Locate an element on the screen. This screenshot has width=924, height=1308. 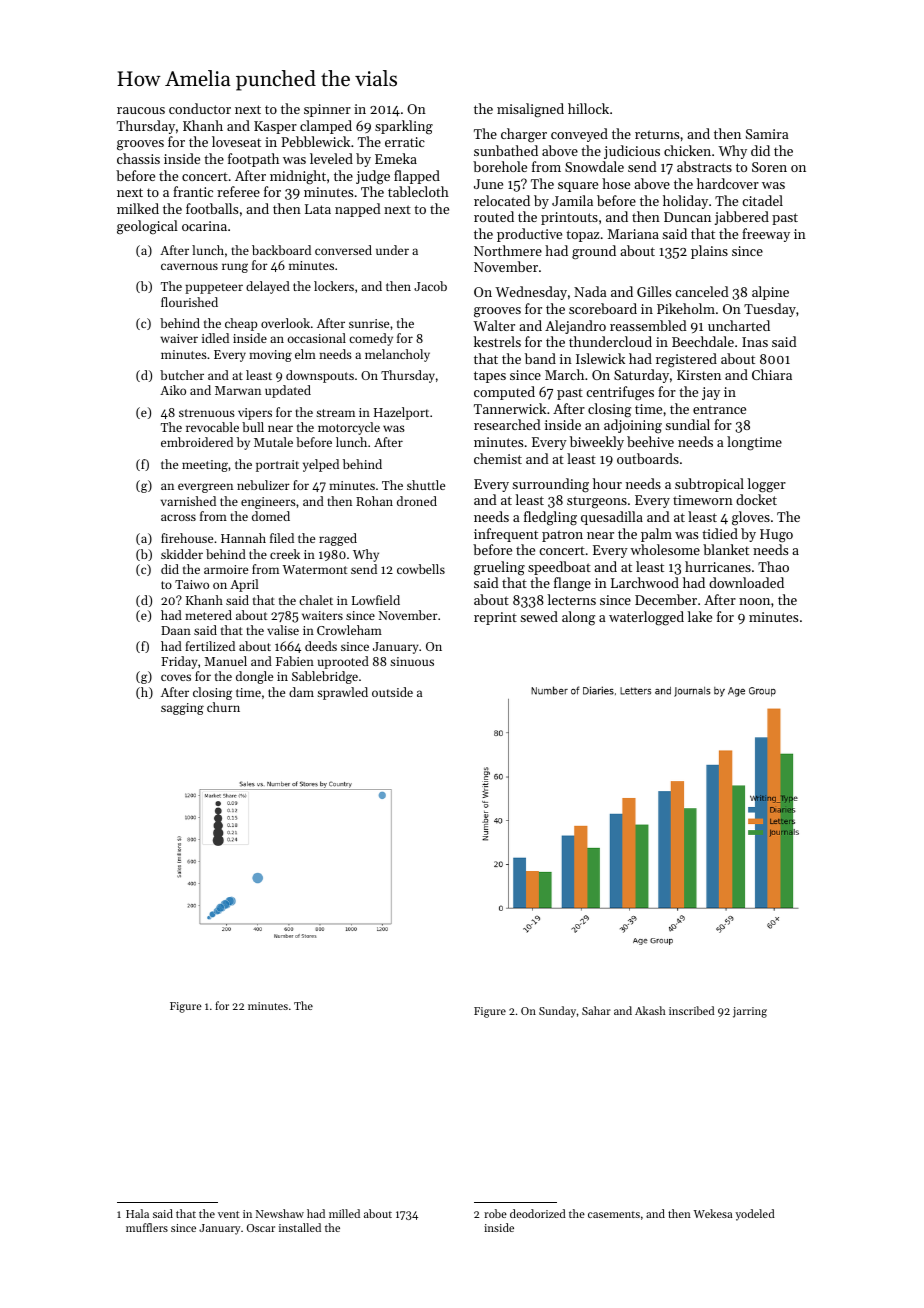
vent is located at coordinates (229, 1214).
